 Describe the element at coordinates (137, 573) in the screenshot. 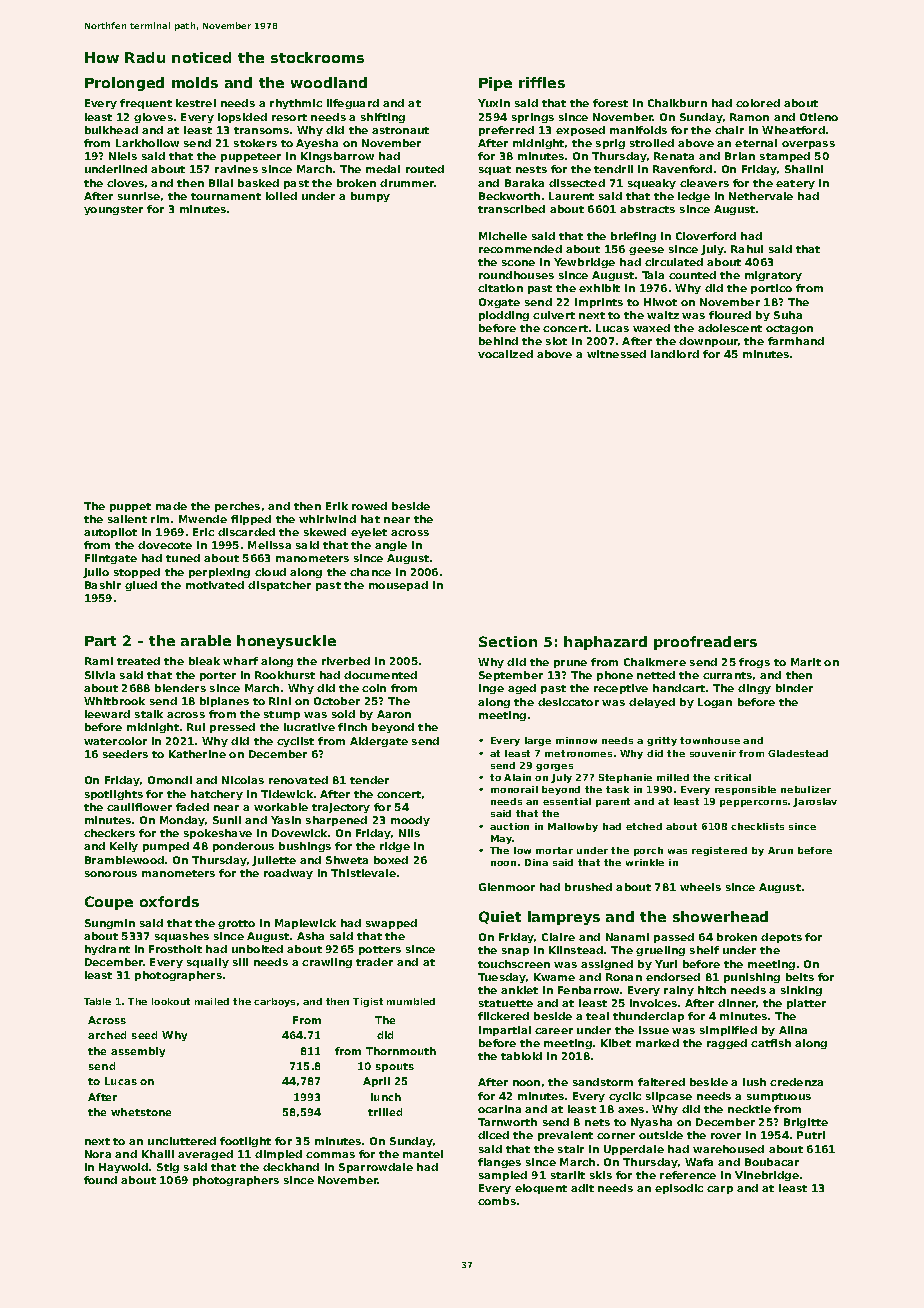

I see `stopped` at that location.
